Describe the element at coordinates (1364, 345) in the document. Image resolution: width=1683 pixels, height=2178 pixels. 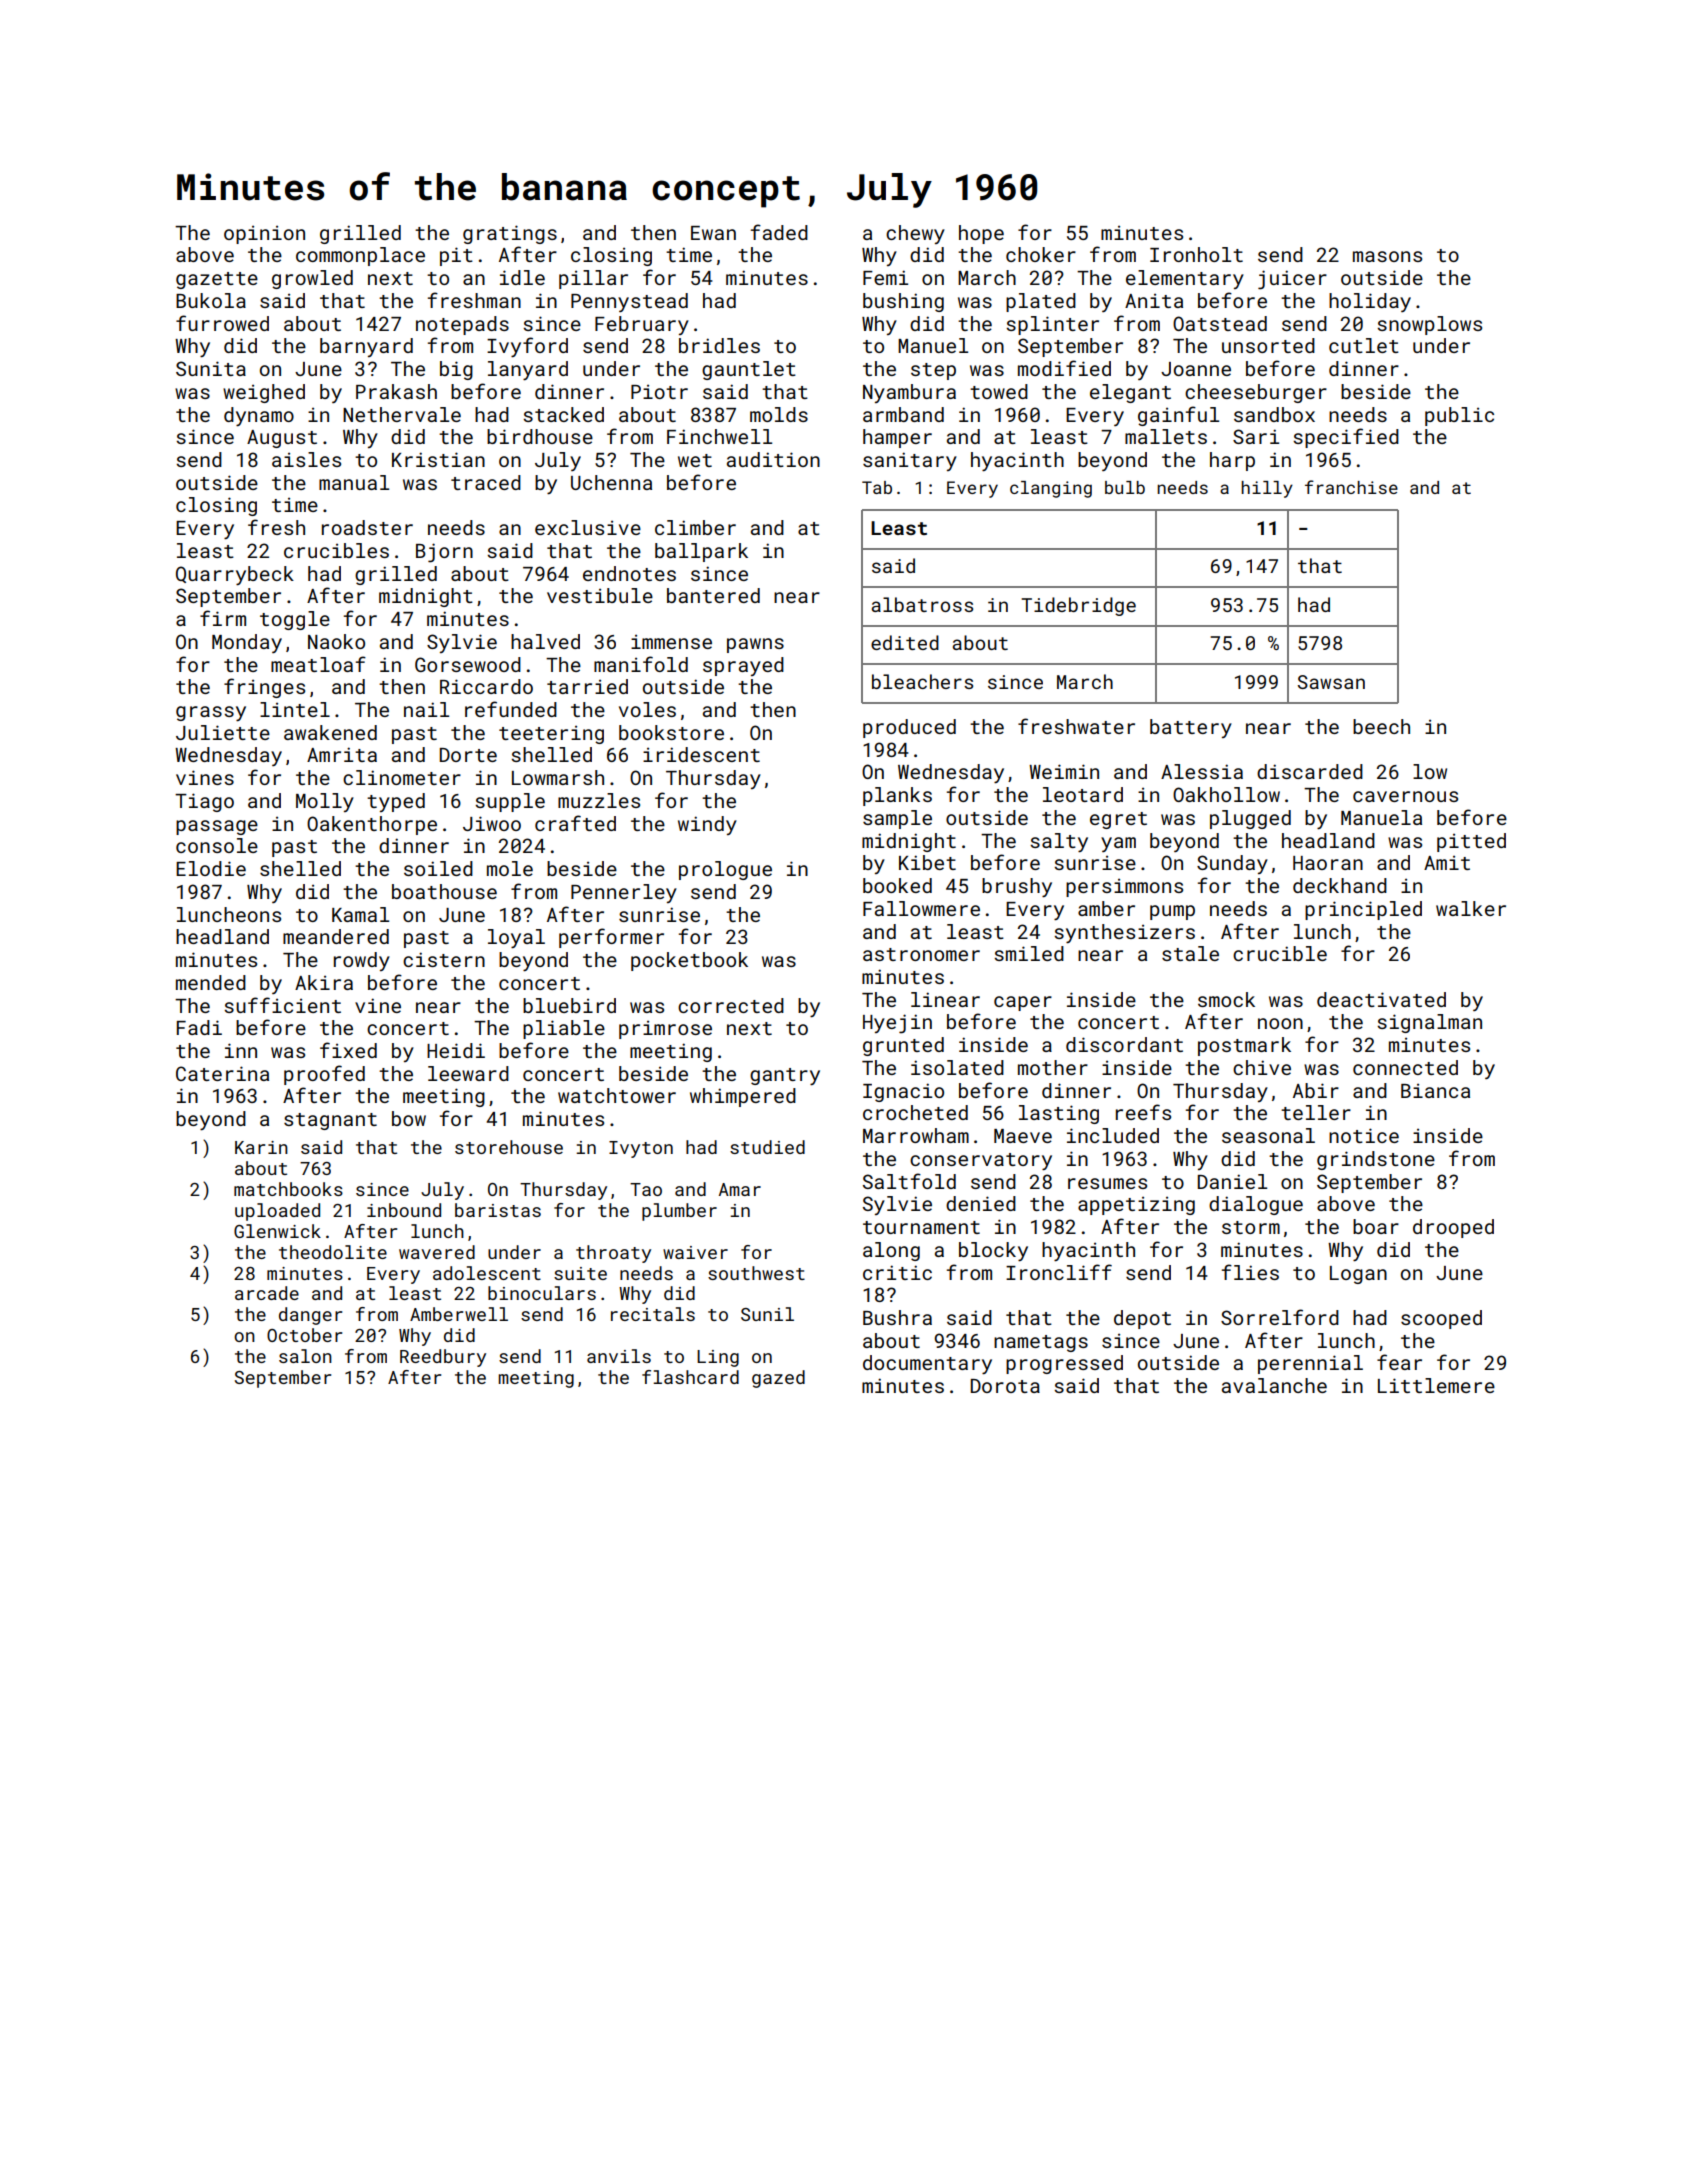
I see `cutlet` at that location.
